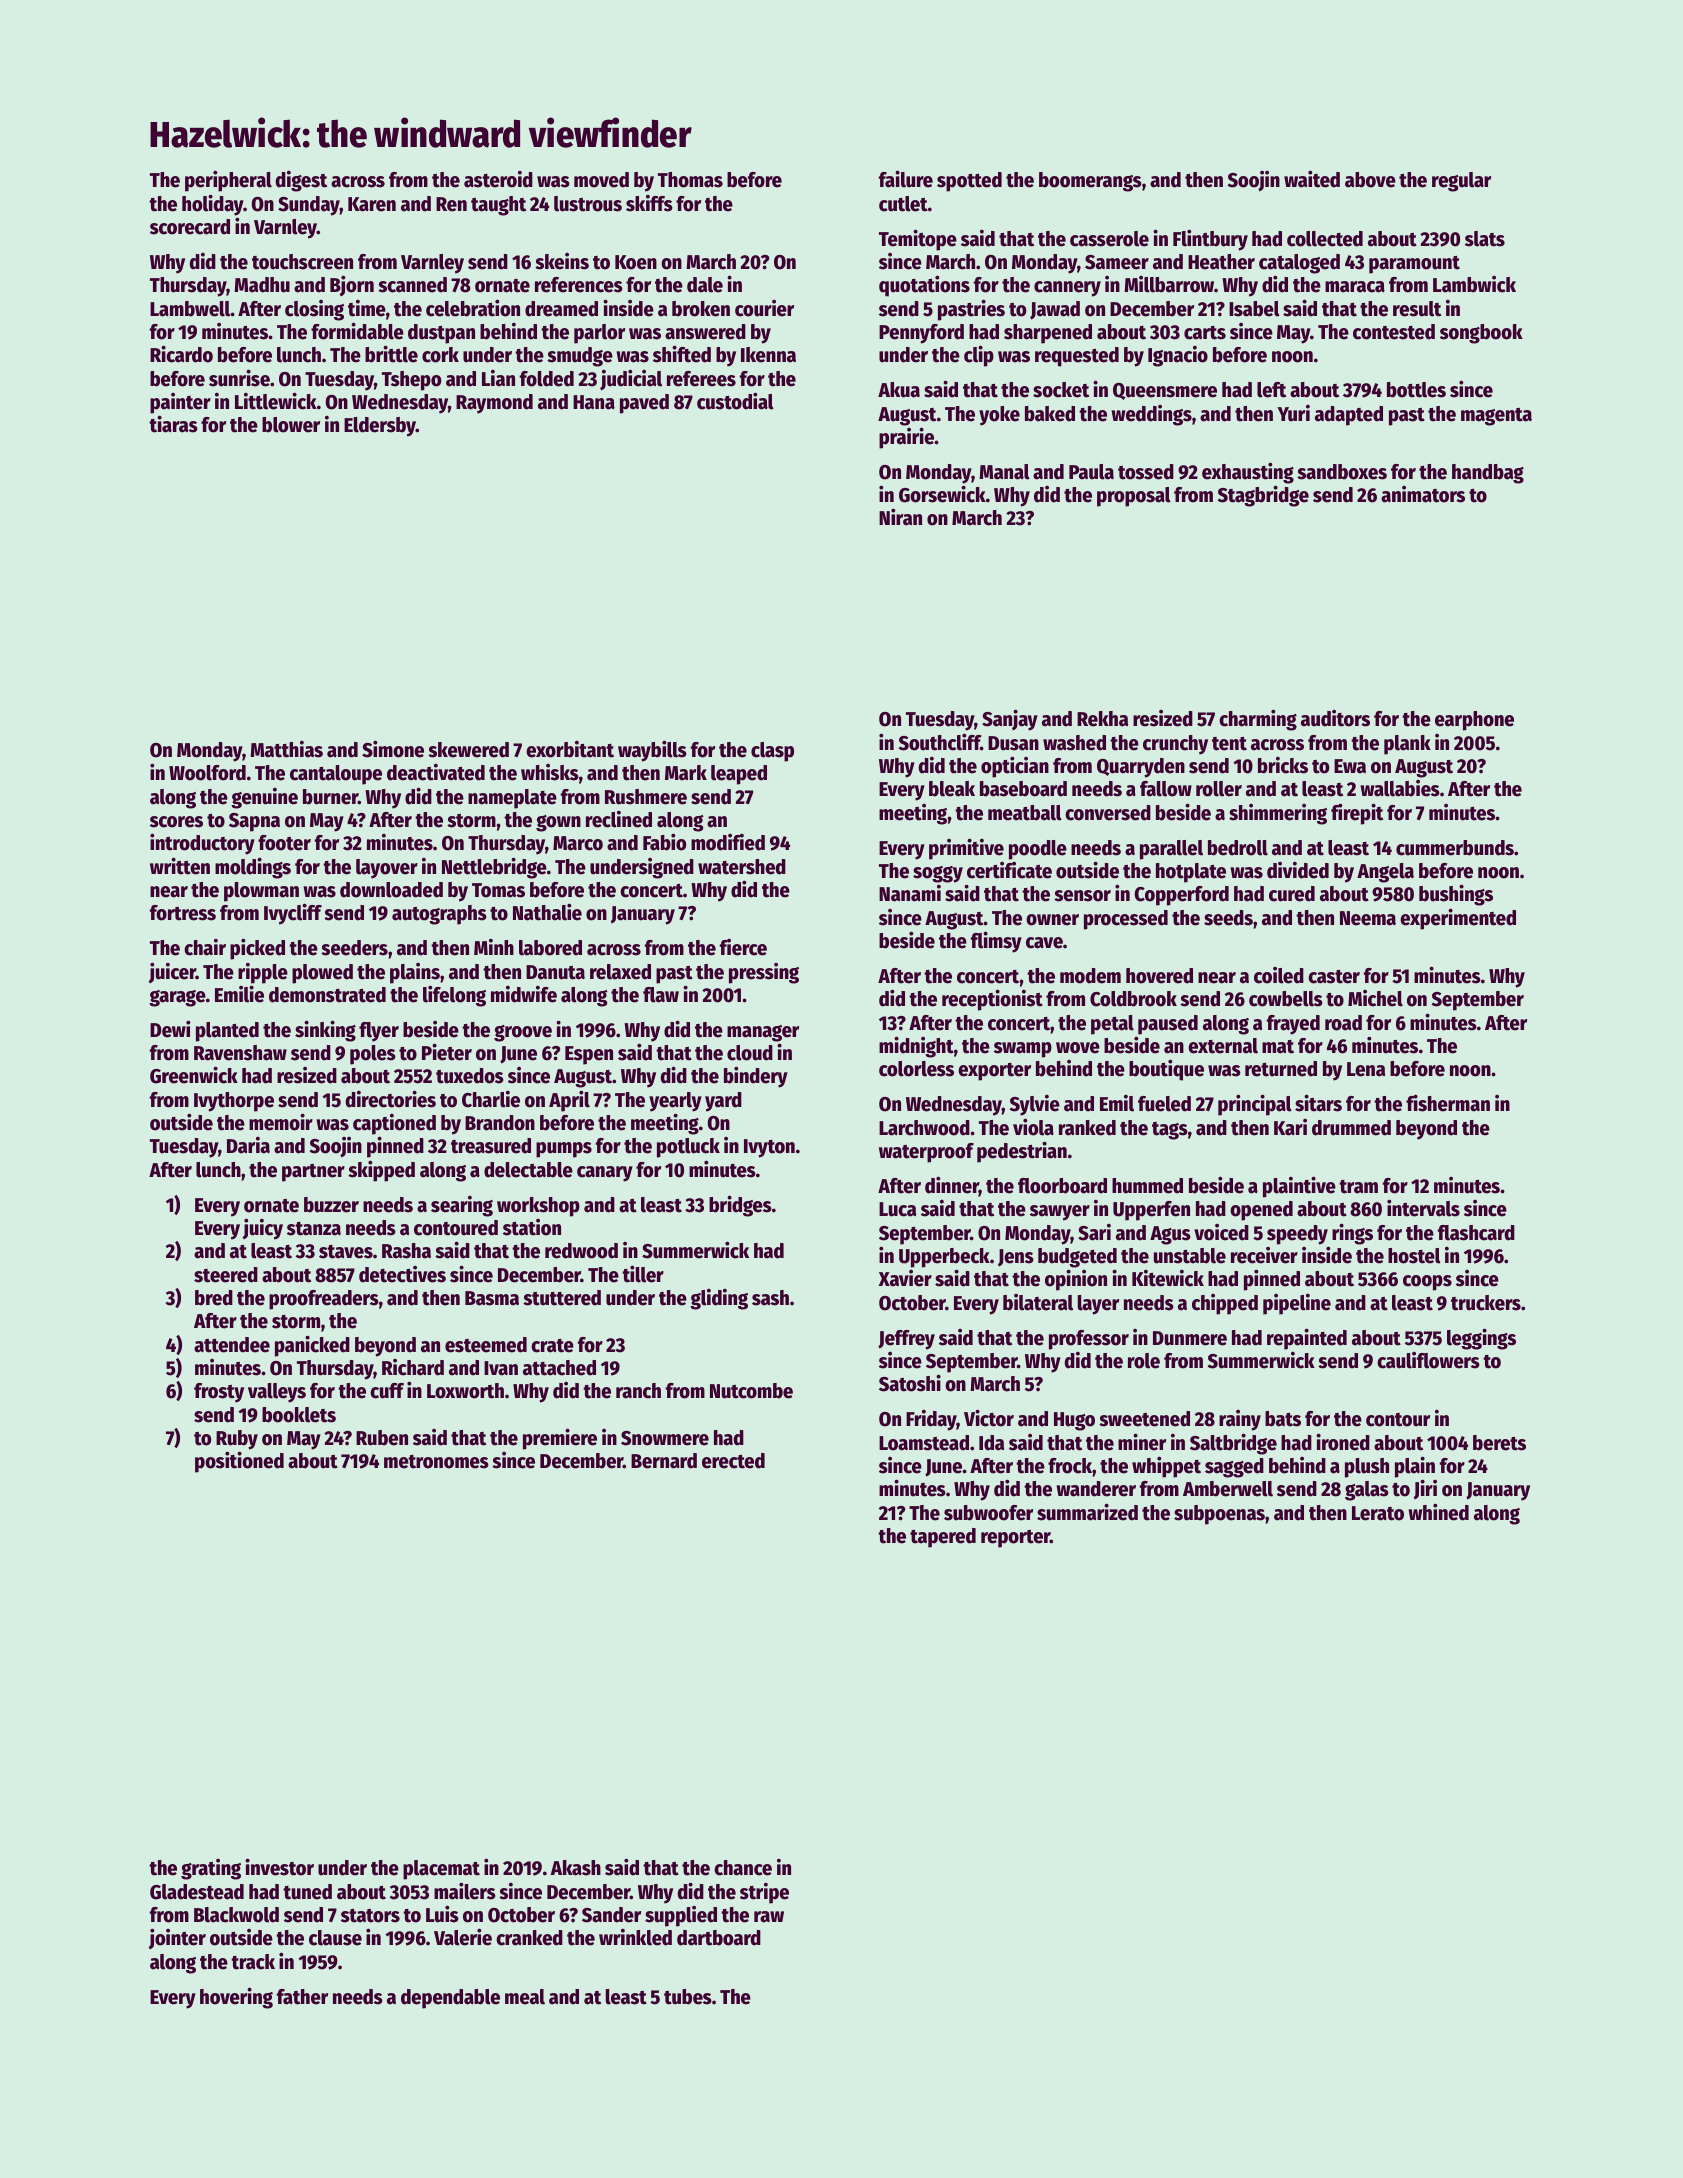 The image size is (1683, 2178). What do you see at coordinates (735, 401) in the document?
I see `custodial` at bounding box center [735, 401].
